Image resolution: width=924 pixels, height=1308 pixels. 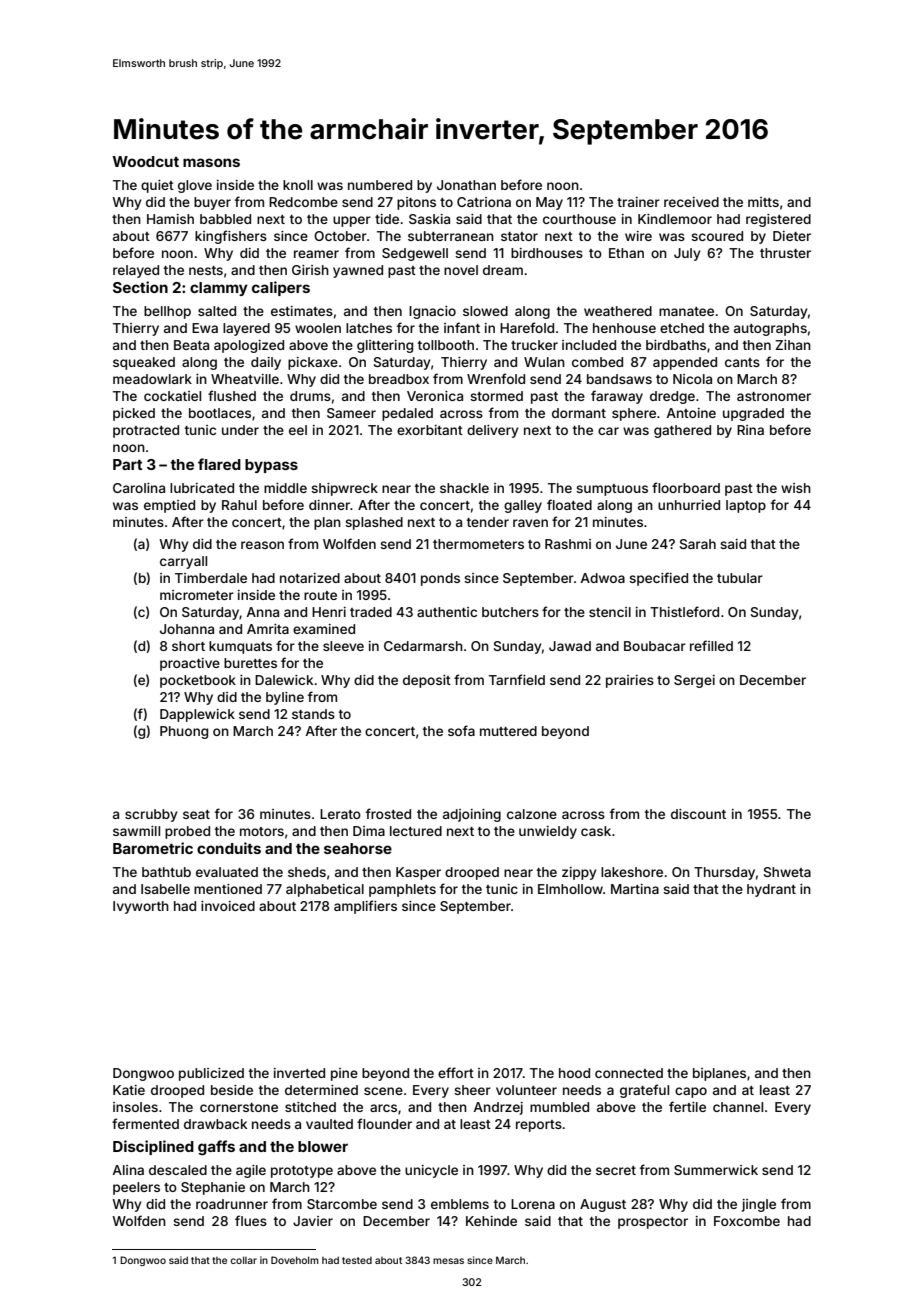 I want to click on pocketbook, so click(x=198, y=681).
